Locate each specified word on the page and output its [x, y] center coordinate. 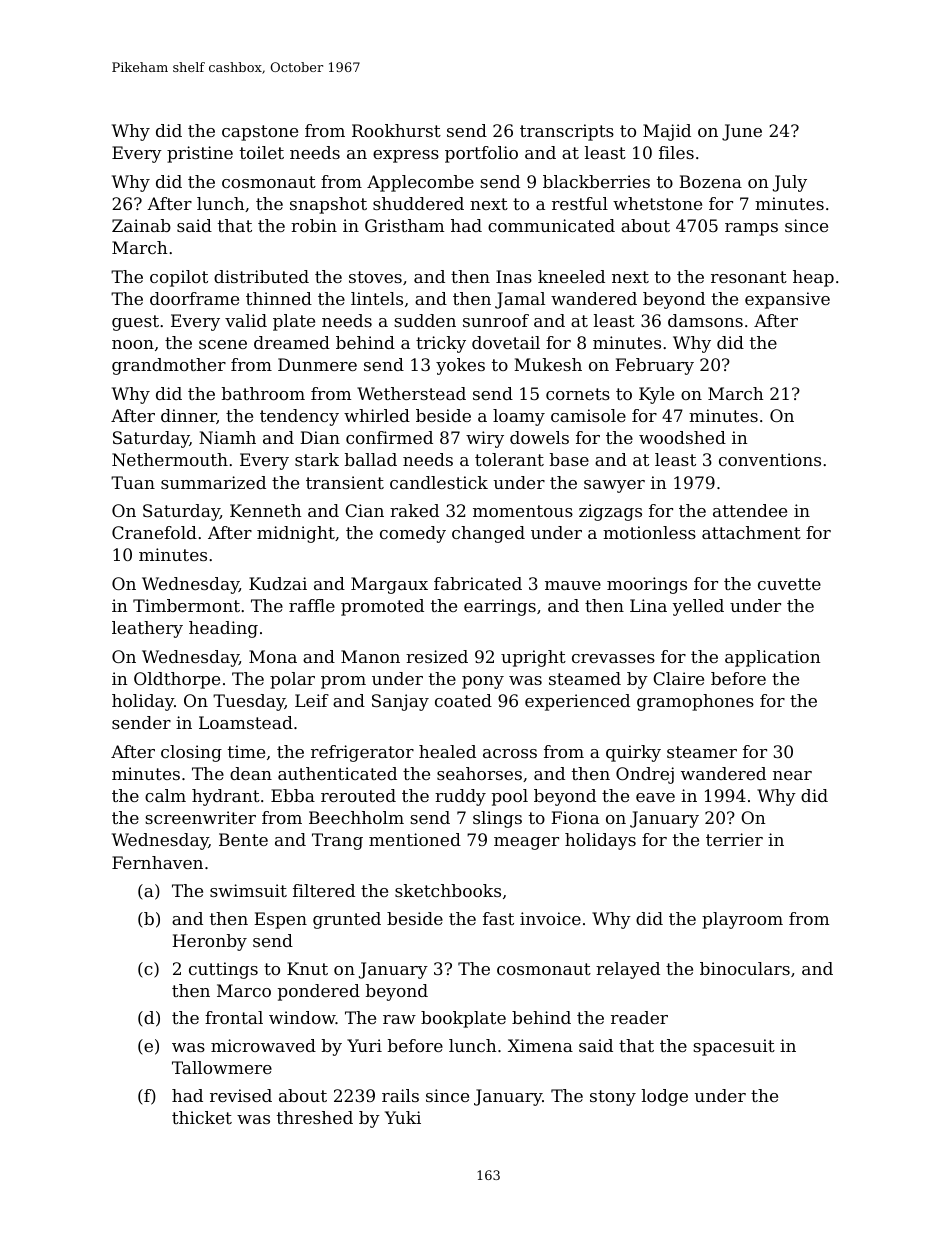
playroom [742, 920]
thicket [202, 1117]
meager [526, 843]
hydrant [226, 797]
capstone [260, 133]
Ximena [540, 1045]
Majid [667, 132]
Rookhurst [396, 130]
